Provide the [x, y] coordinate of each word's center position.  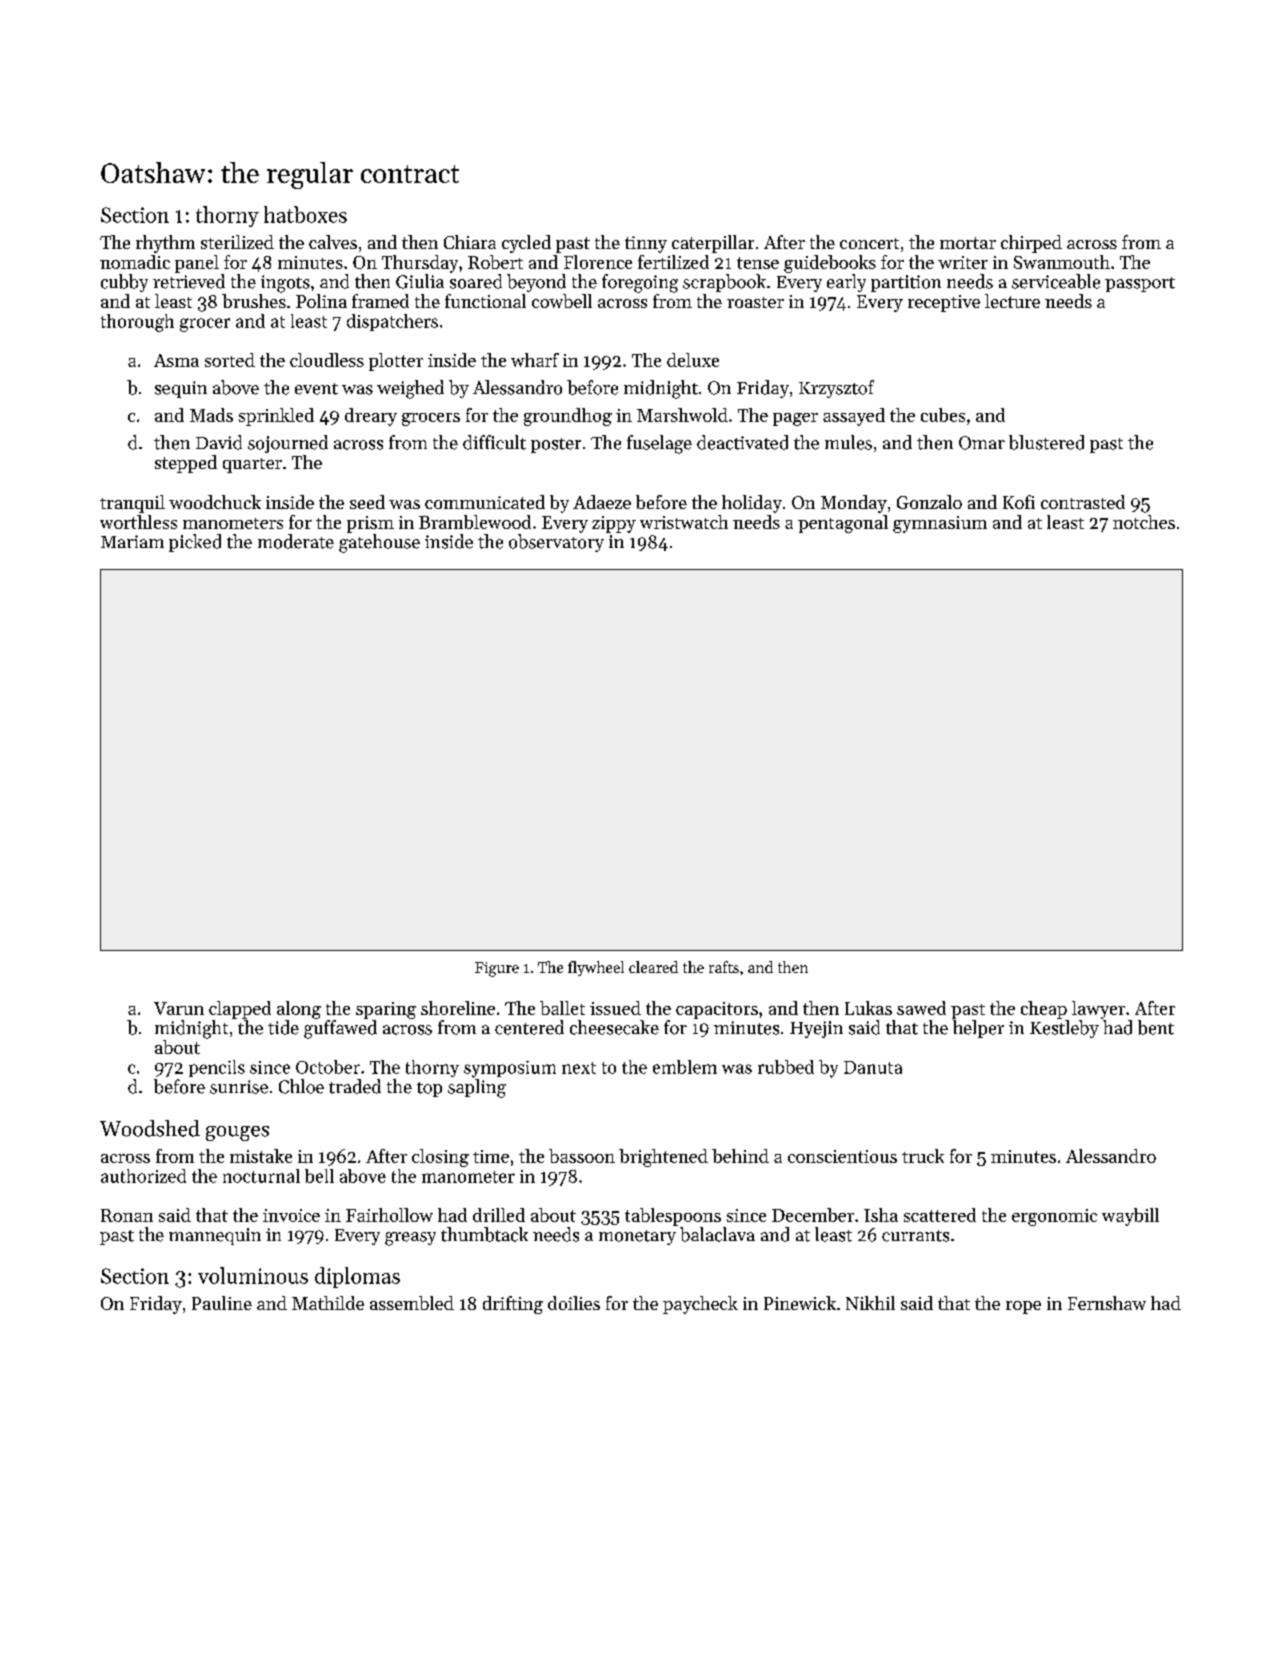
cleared [653, 967]
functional [485, 301]
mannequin [215, 1236]
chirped [1031, 244]
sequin [181, 389]
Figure [497, 969]
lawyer [1098, 1010]
